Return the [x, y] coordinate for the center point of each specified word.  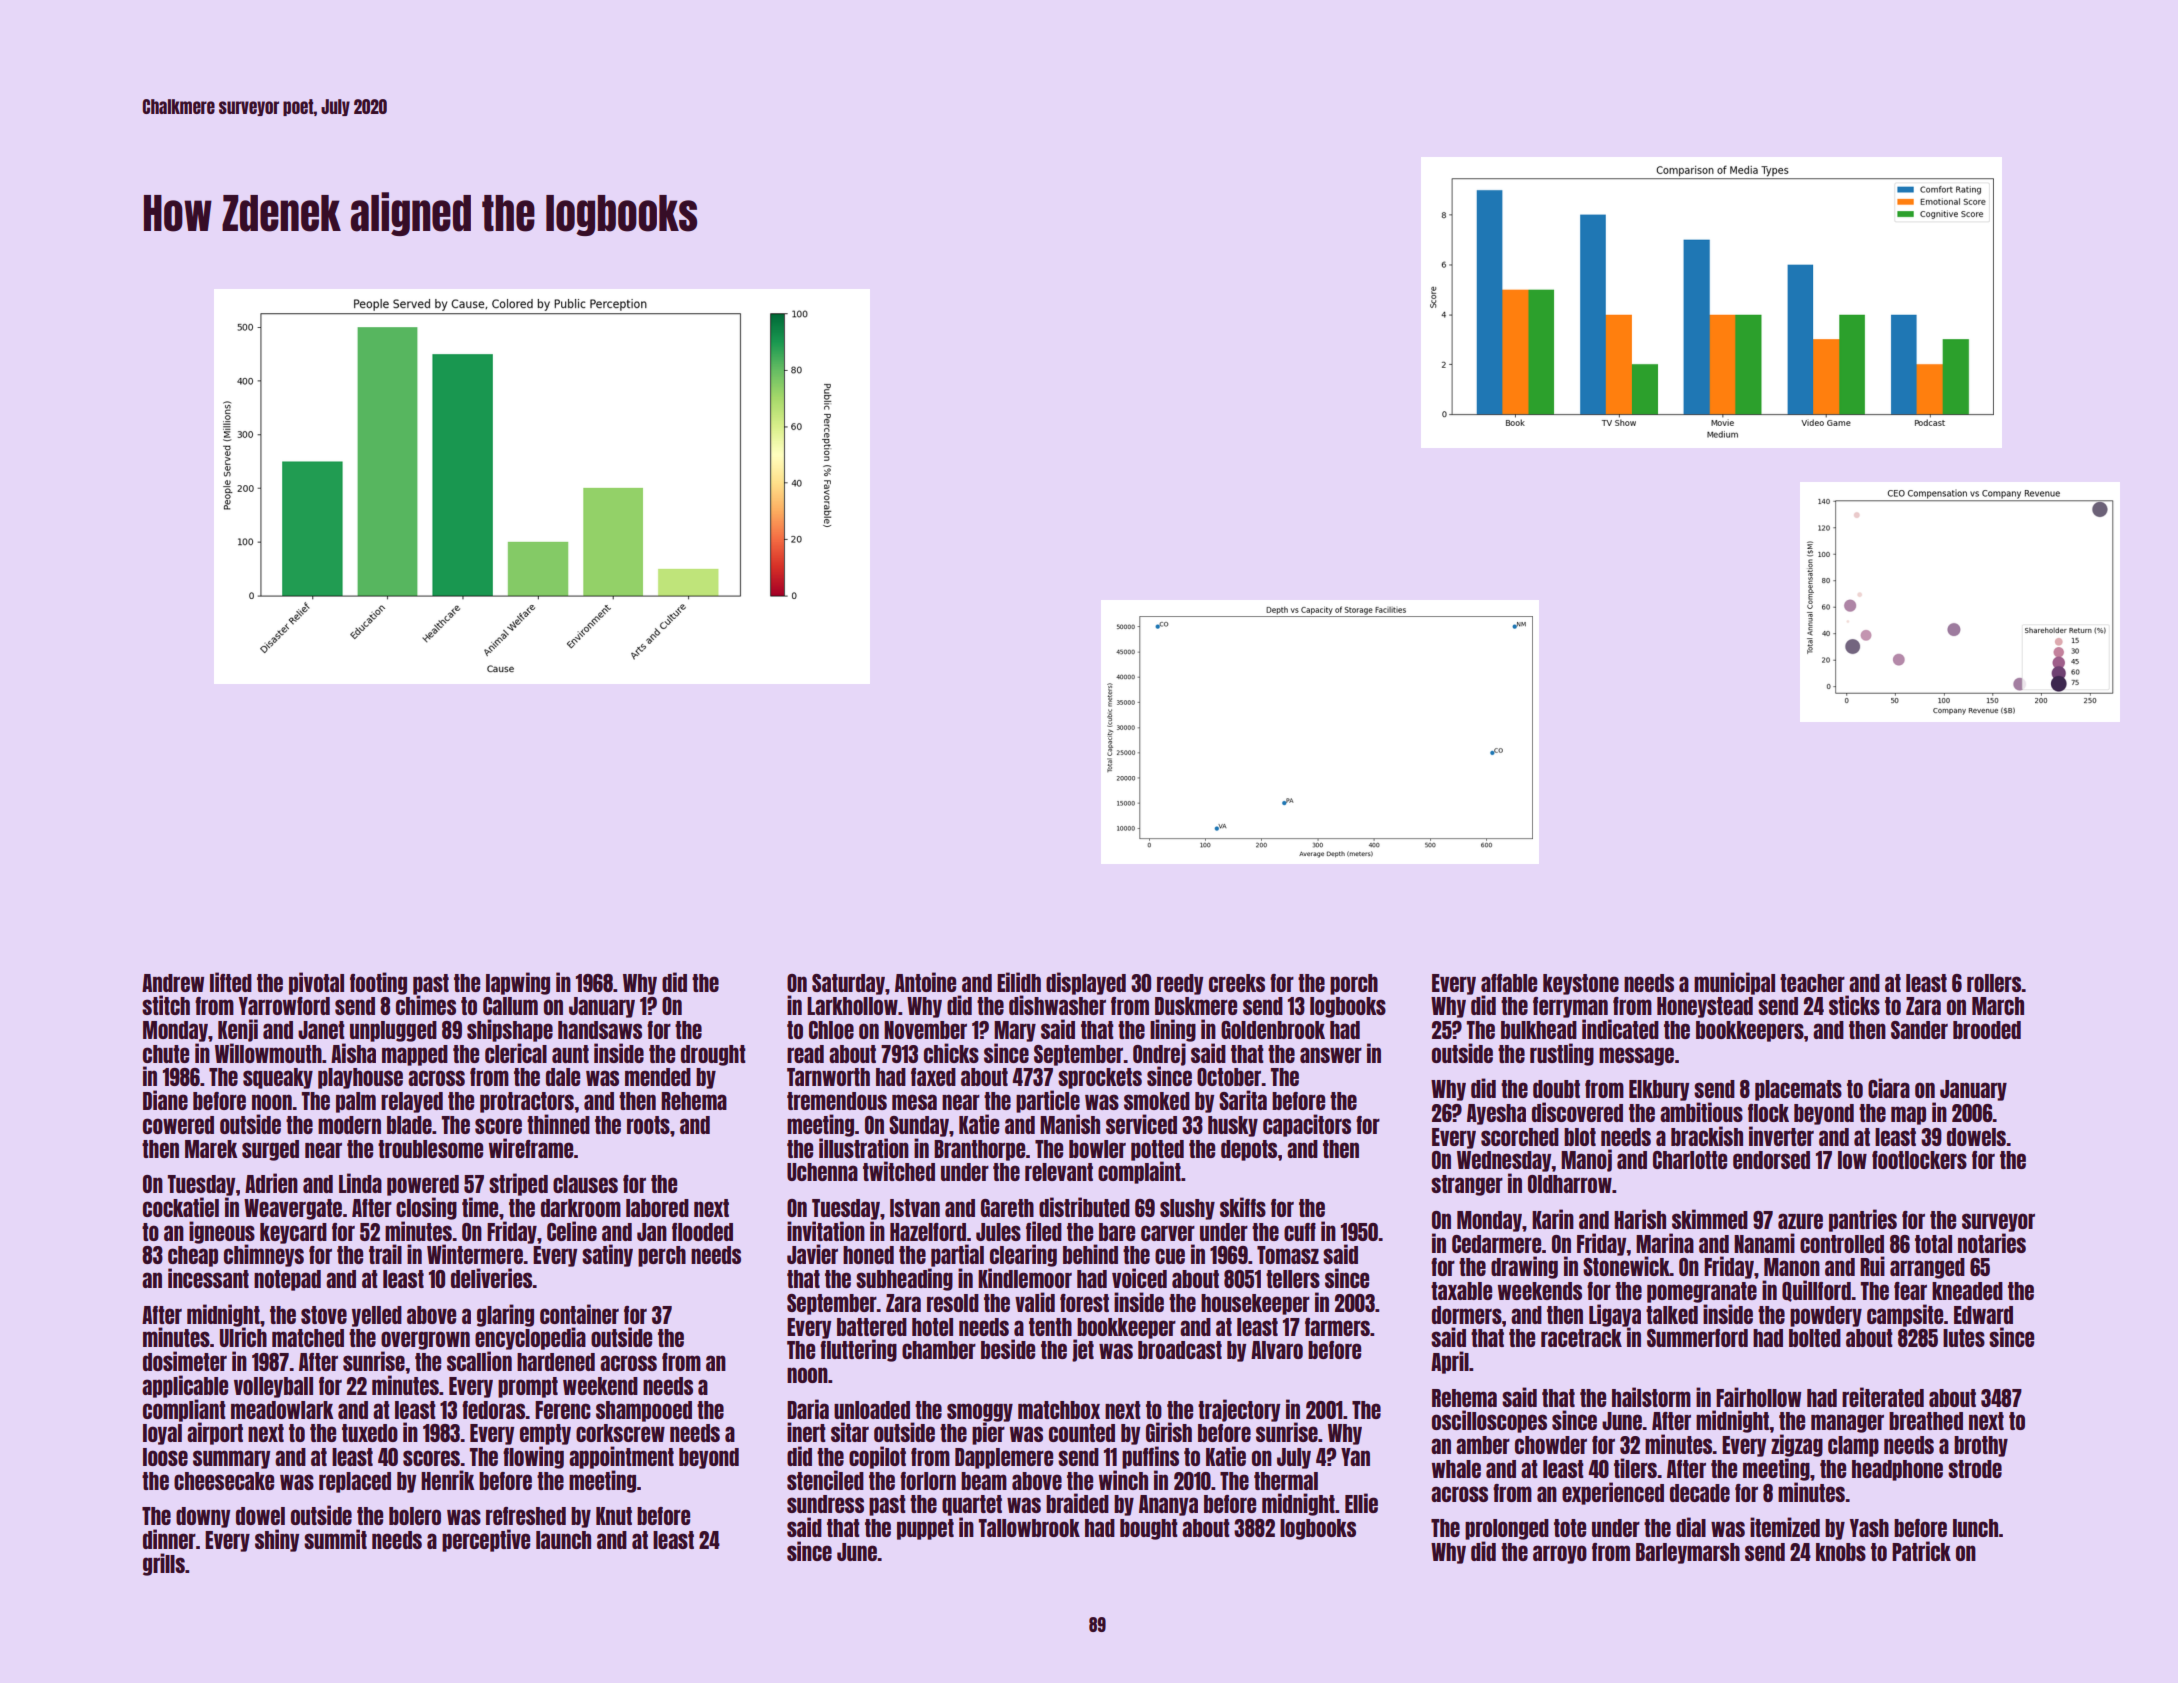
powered [423, 1185]
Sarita [1243, 1100]
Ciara [1889, 1088]
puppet [925, 1529]
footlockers [1919, 1160]
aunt [570, 1054]
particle [1048, 1101]
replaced [355, 1482]
